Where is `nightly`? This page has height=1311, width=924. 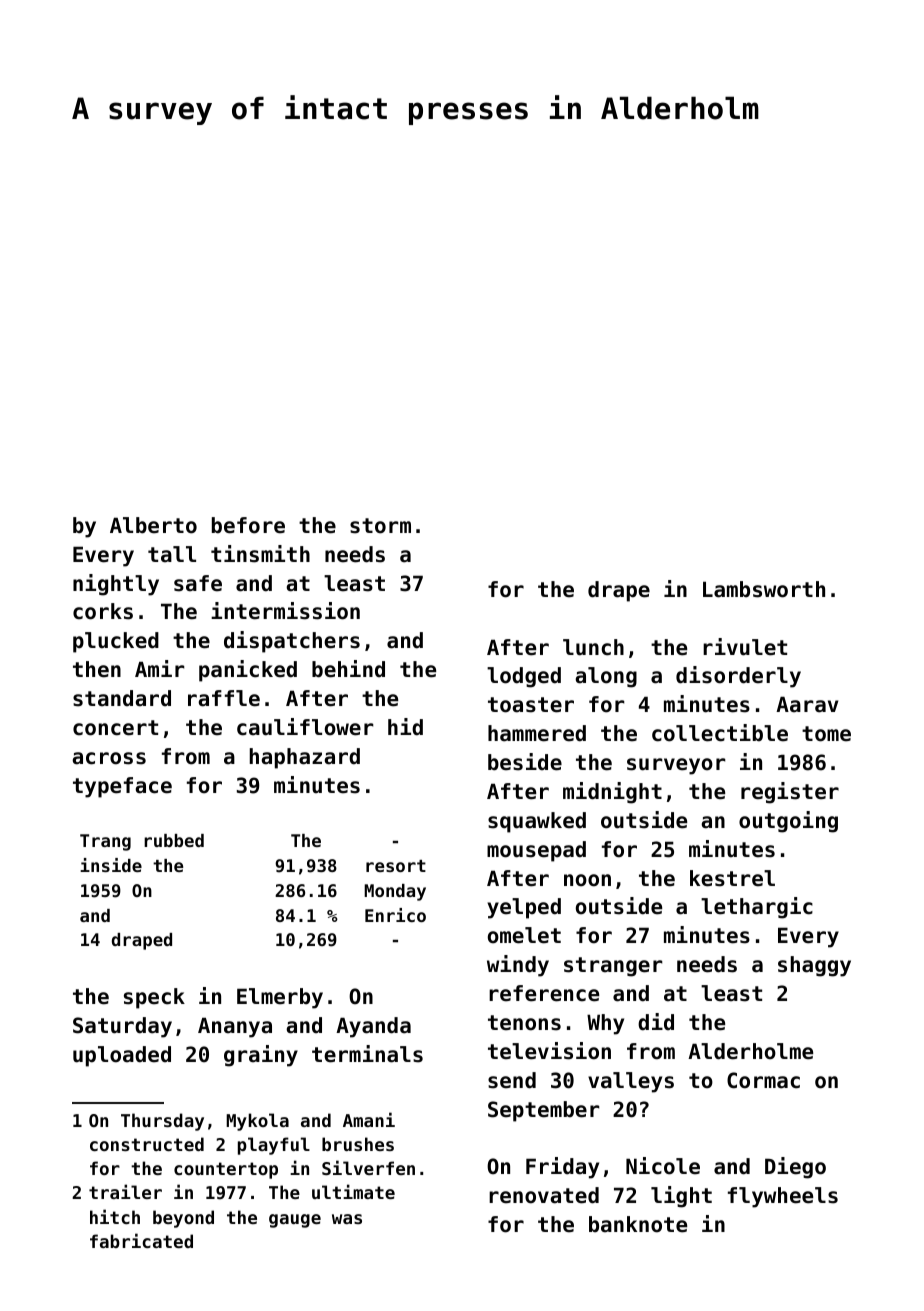 nightly is located at coordinates (116, 585).
